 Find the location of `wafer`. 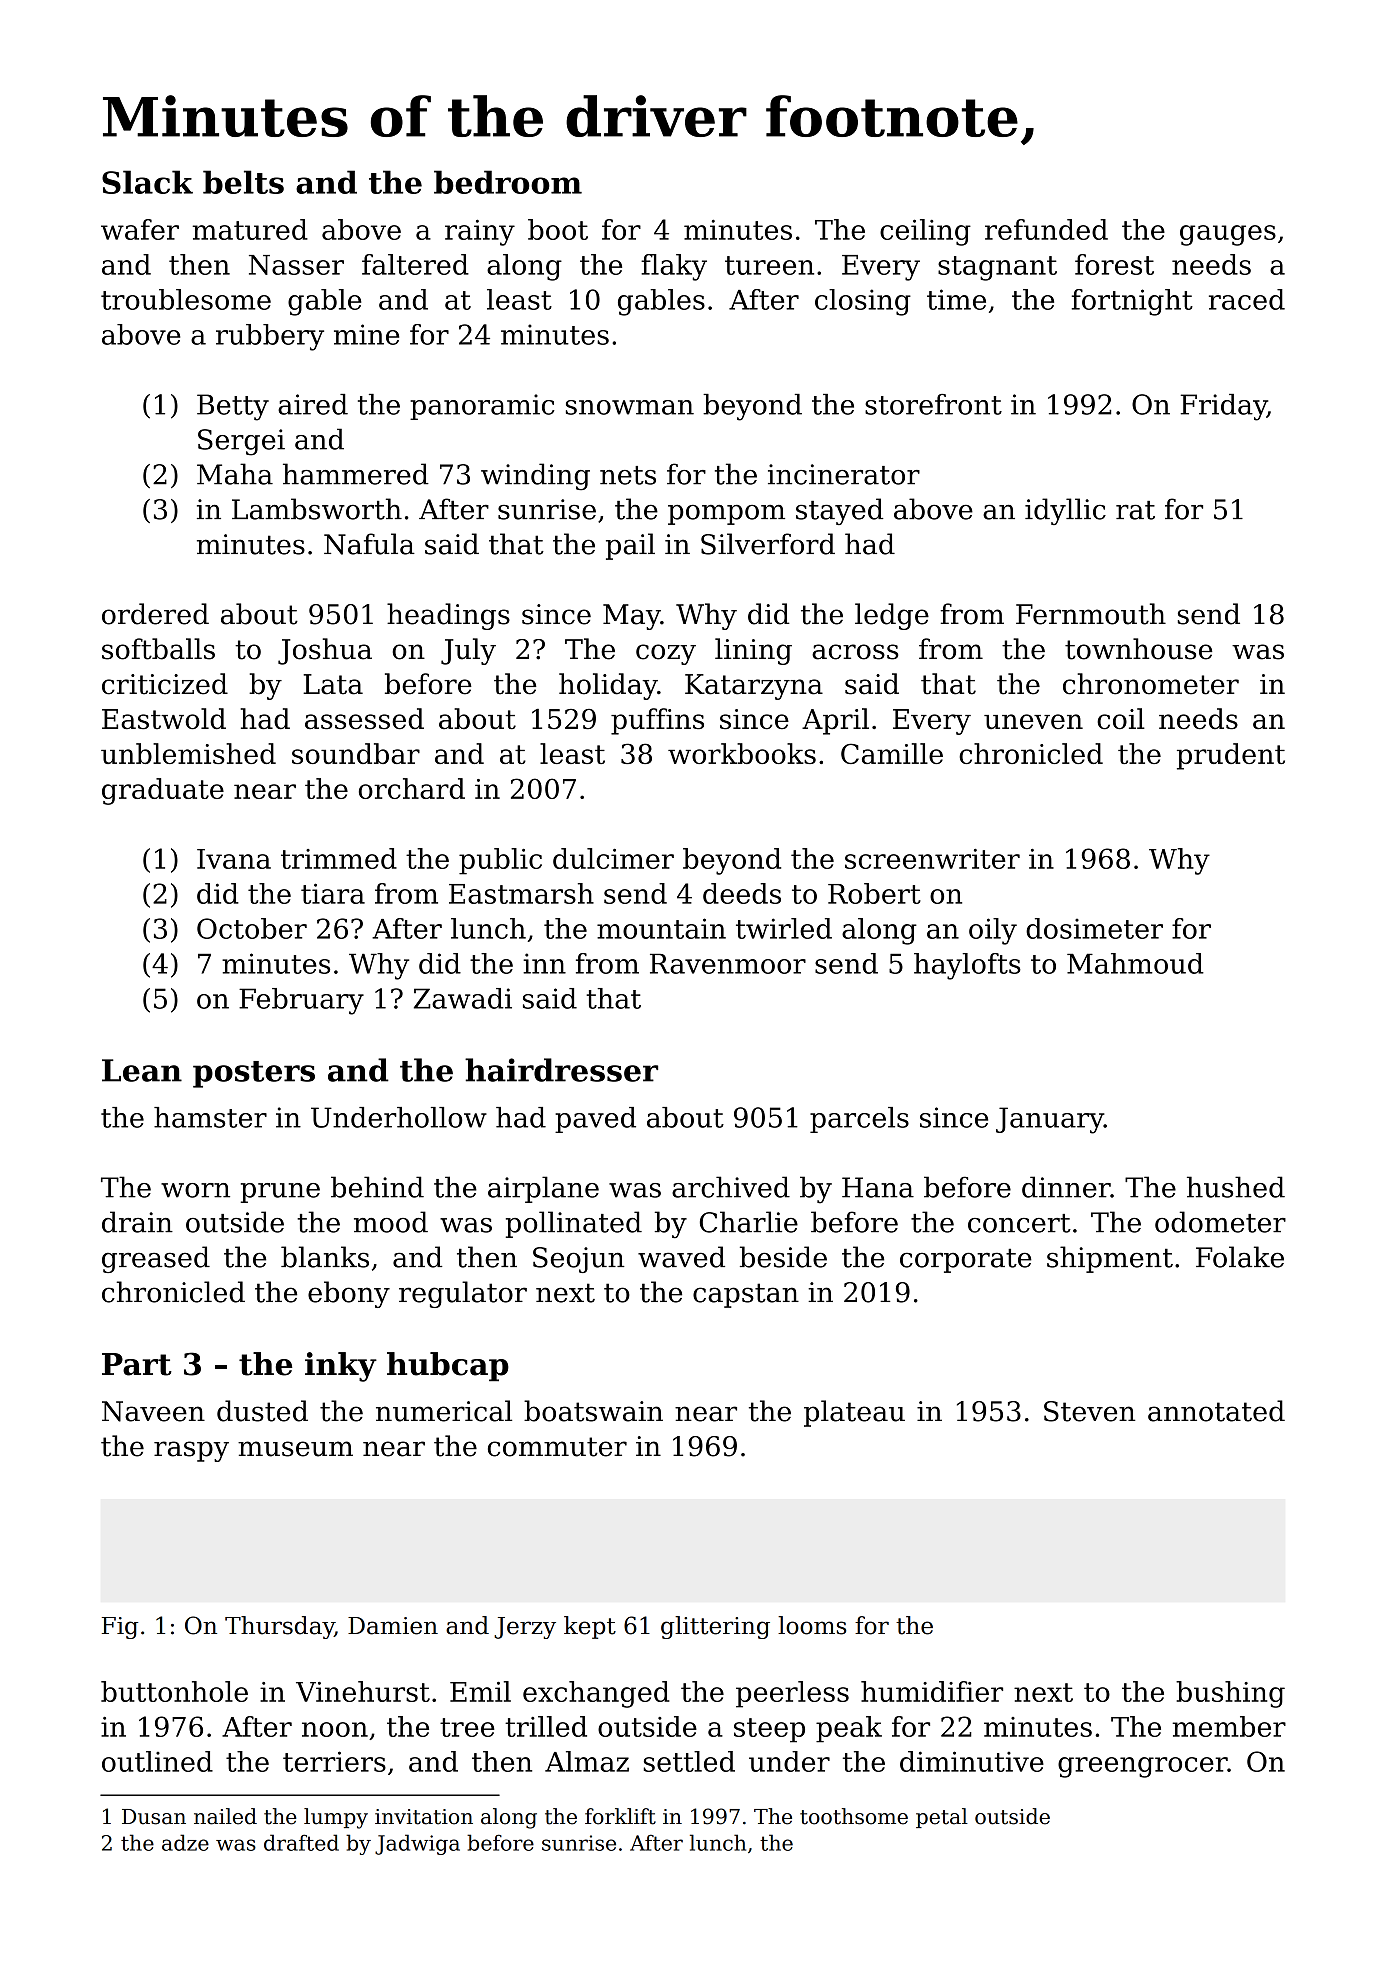

wafer is located at coordinates (140, 229).
